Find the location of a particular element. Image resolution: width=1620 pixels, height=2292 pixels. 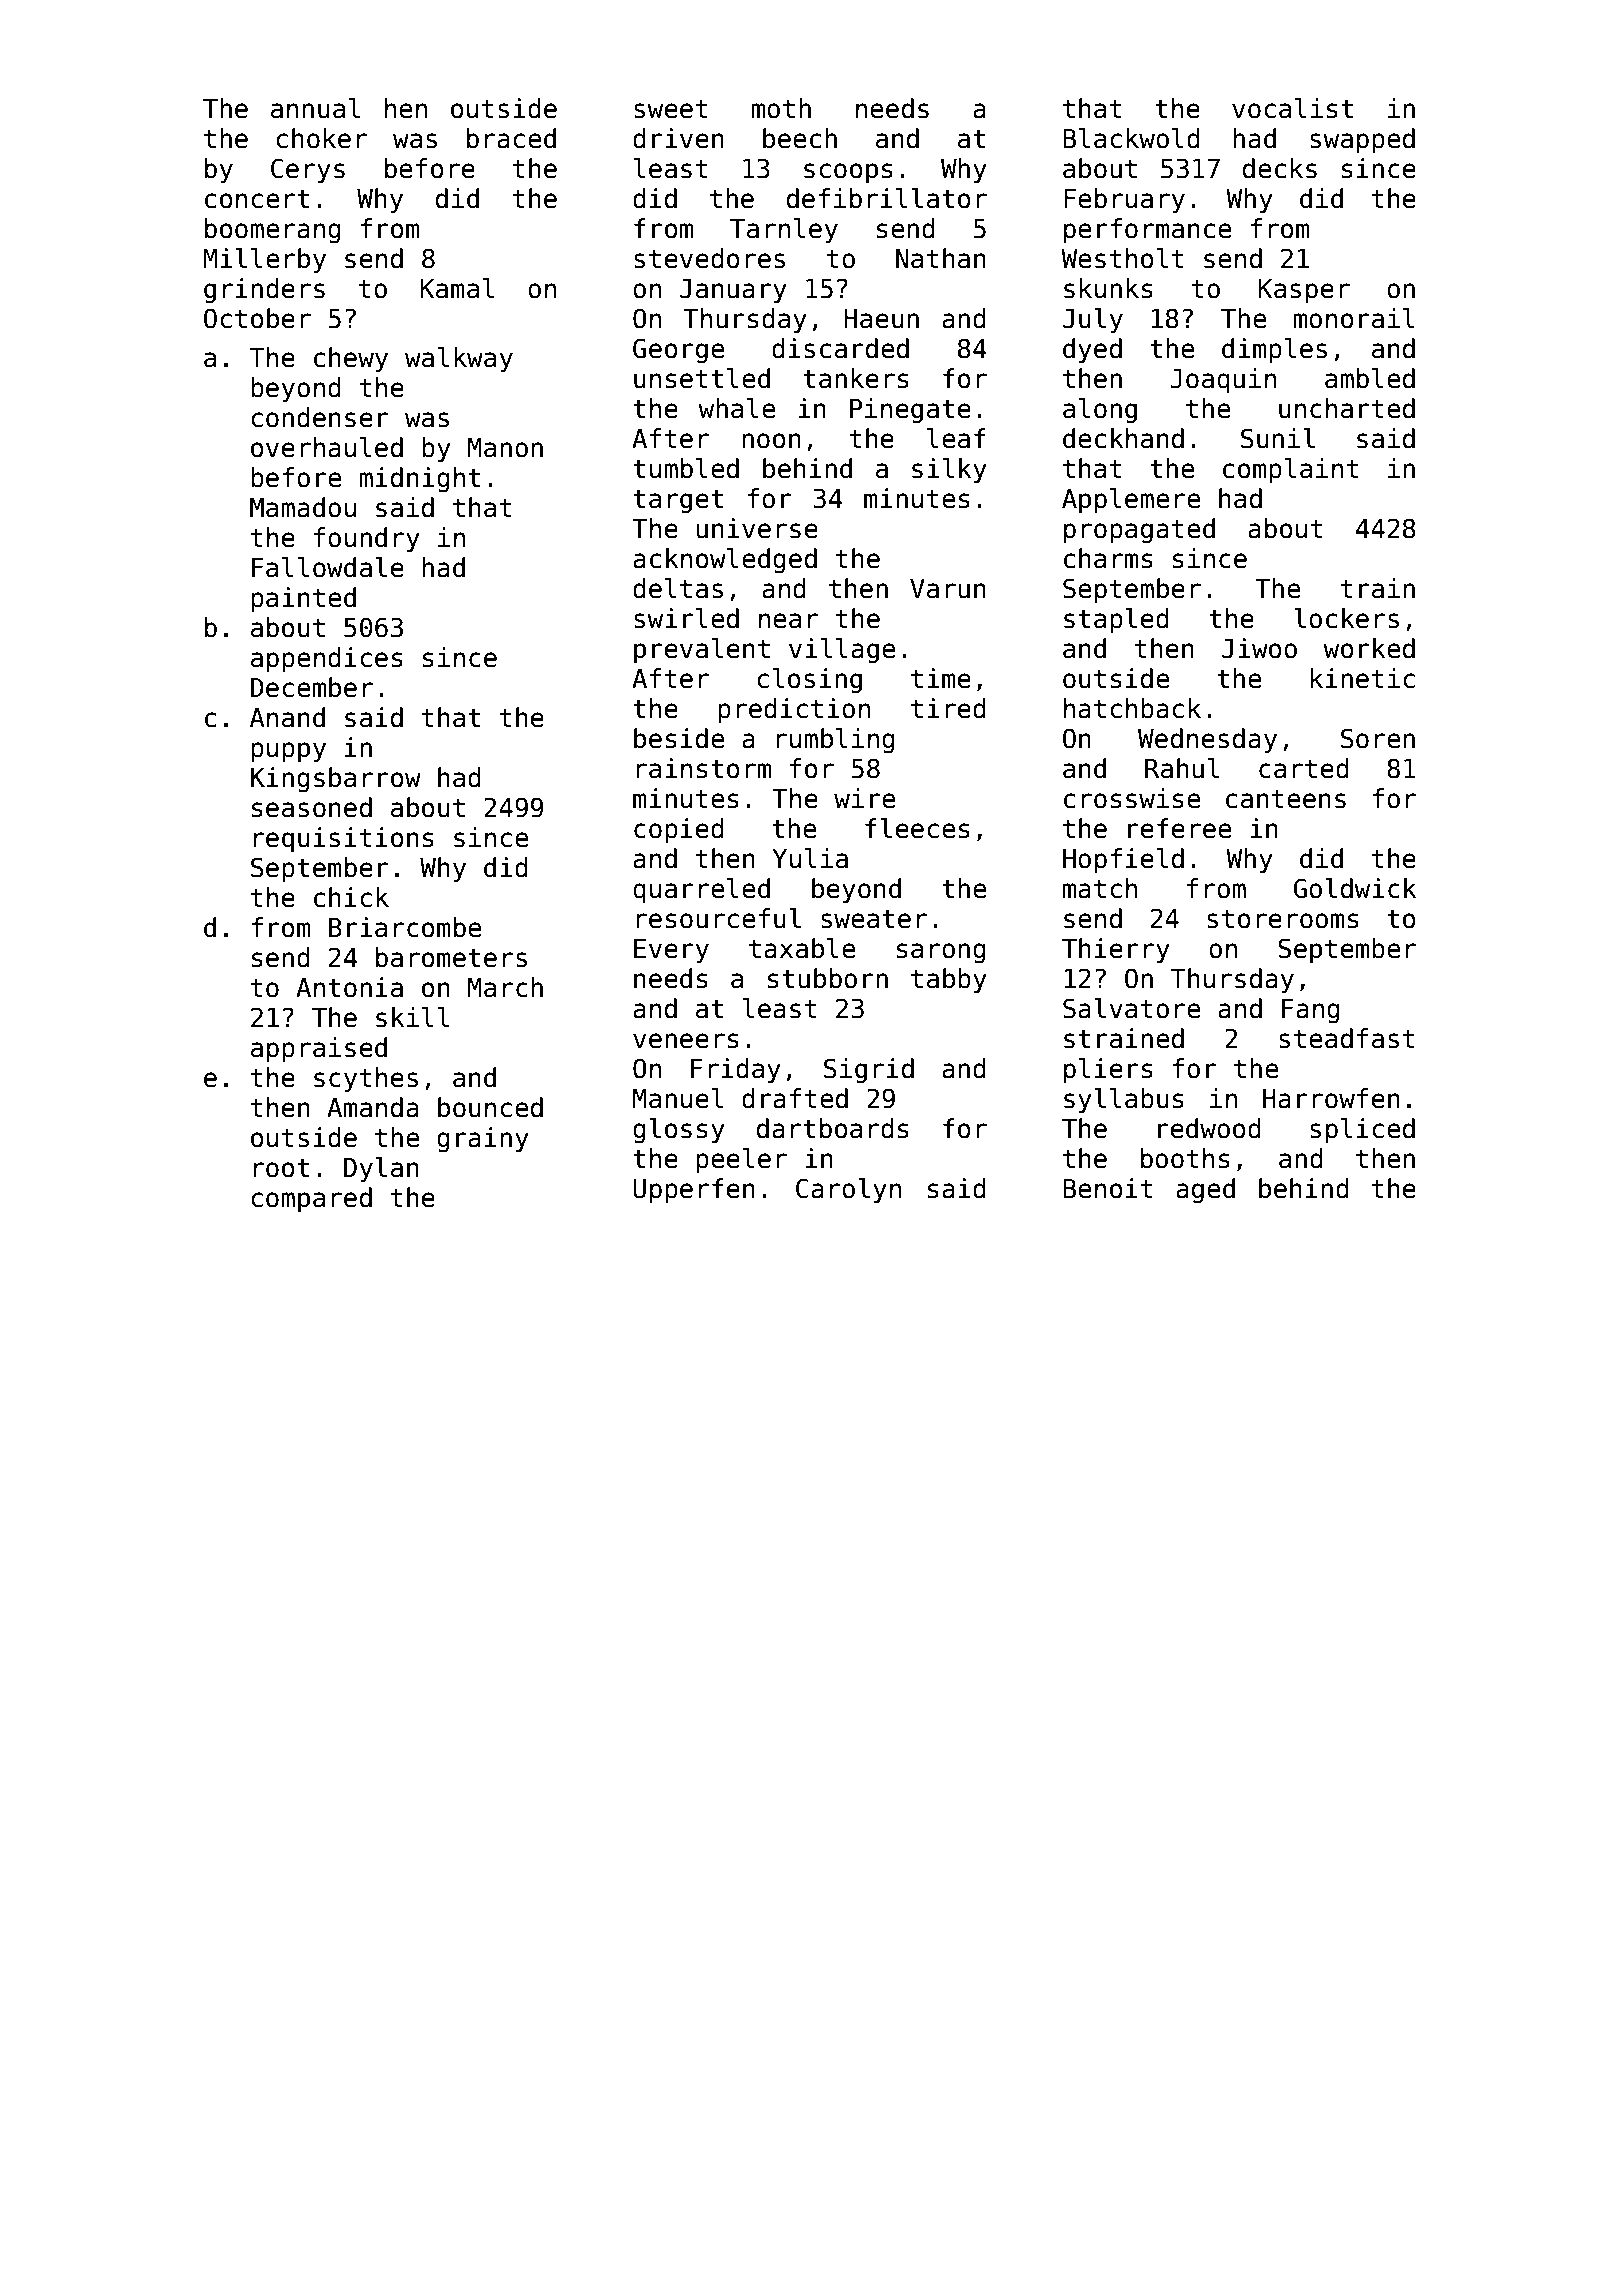

grainy is located at coordinates (483, 1140).
